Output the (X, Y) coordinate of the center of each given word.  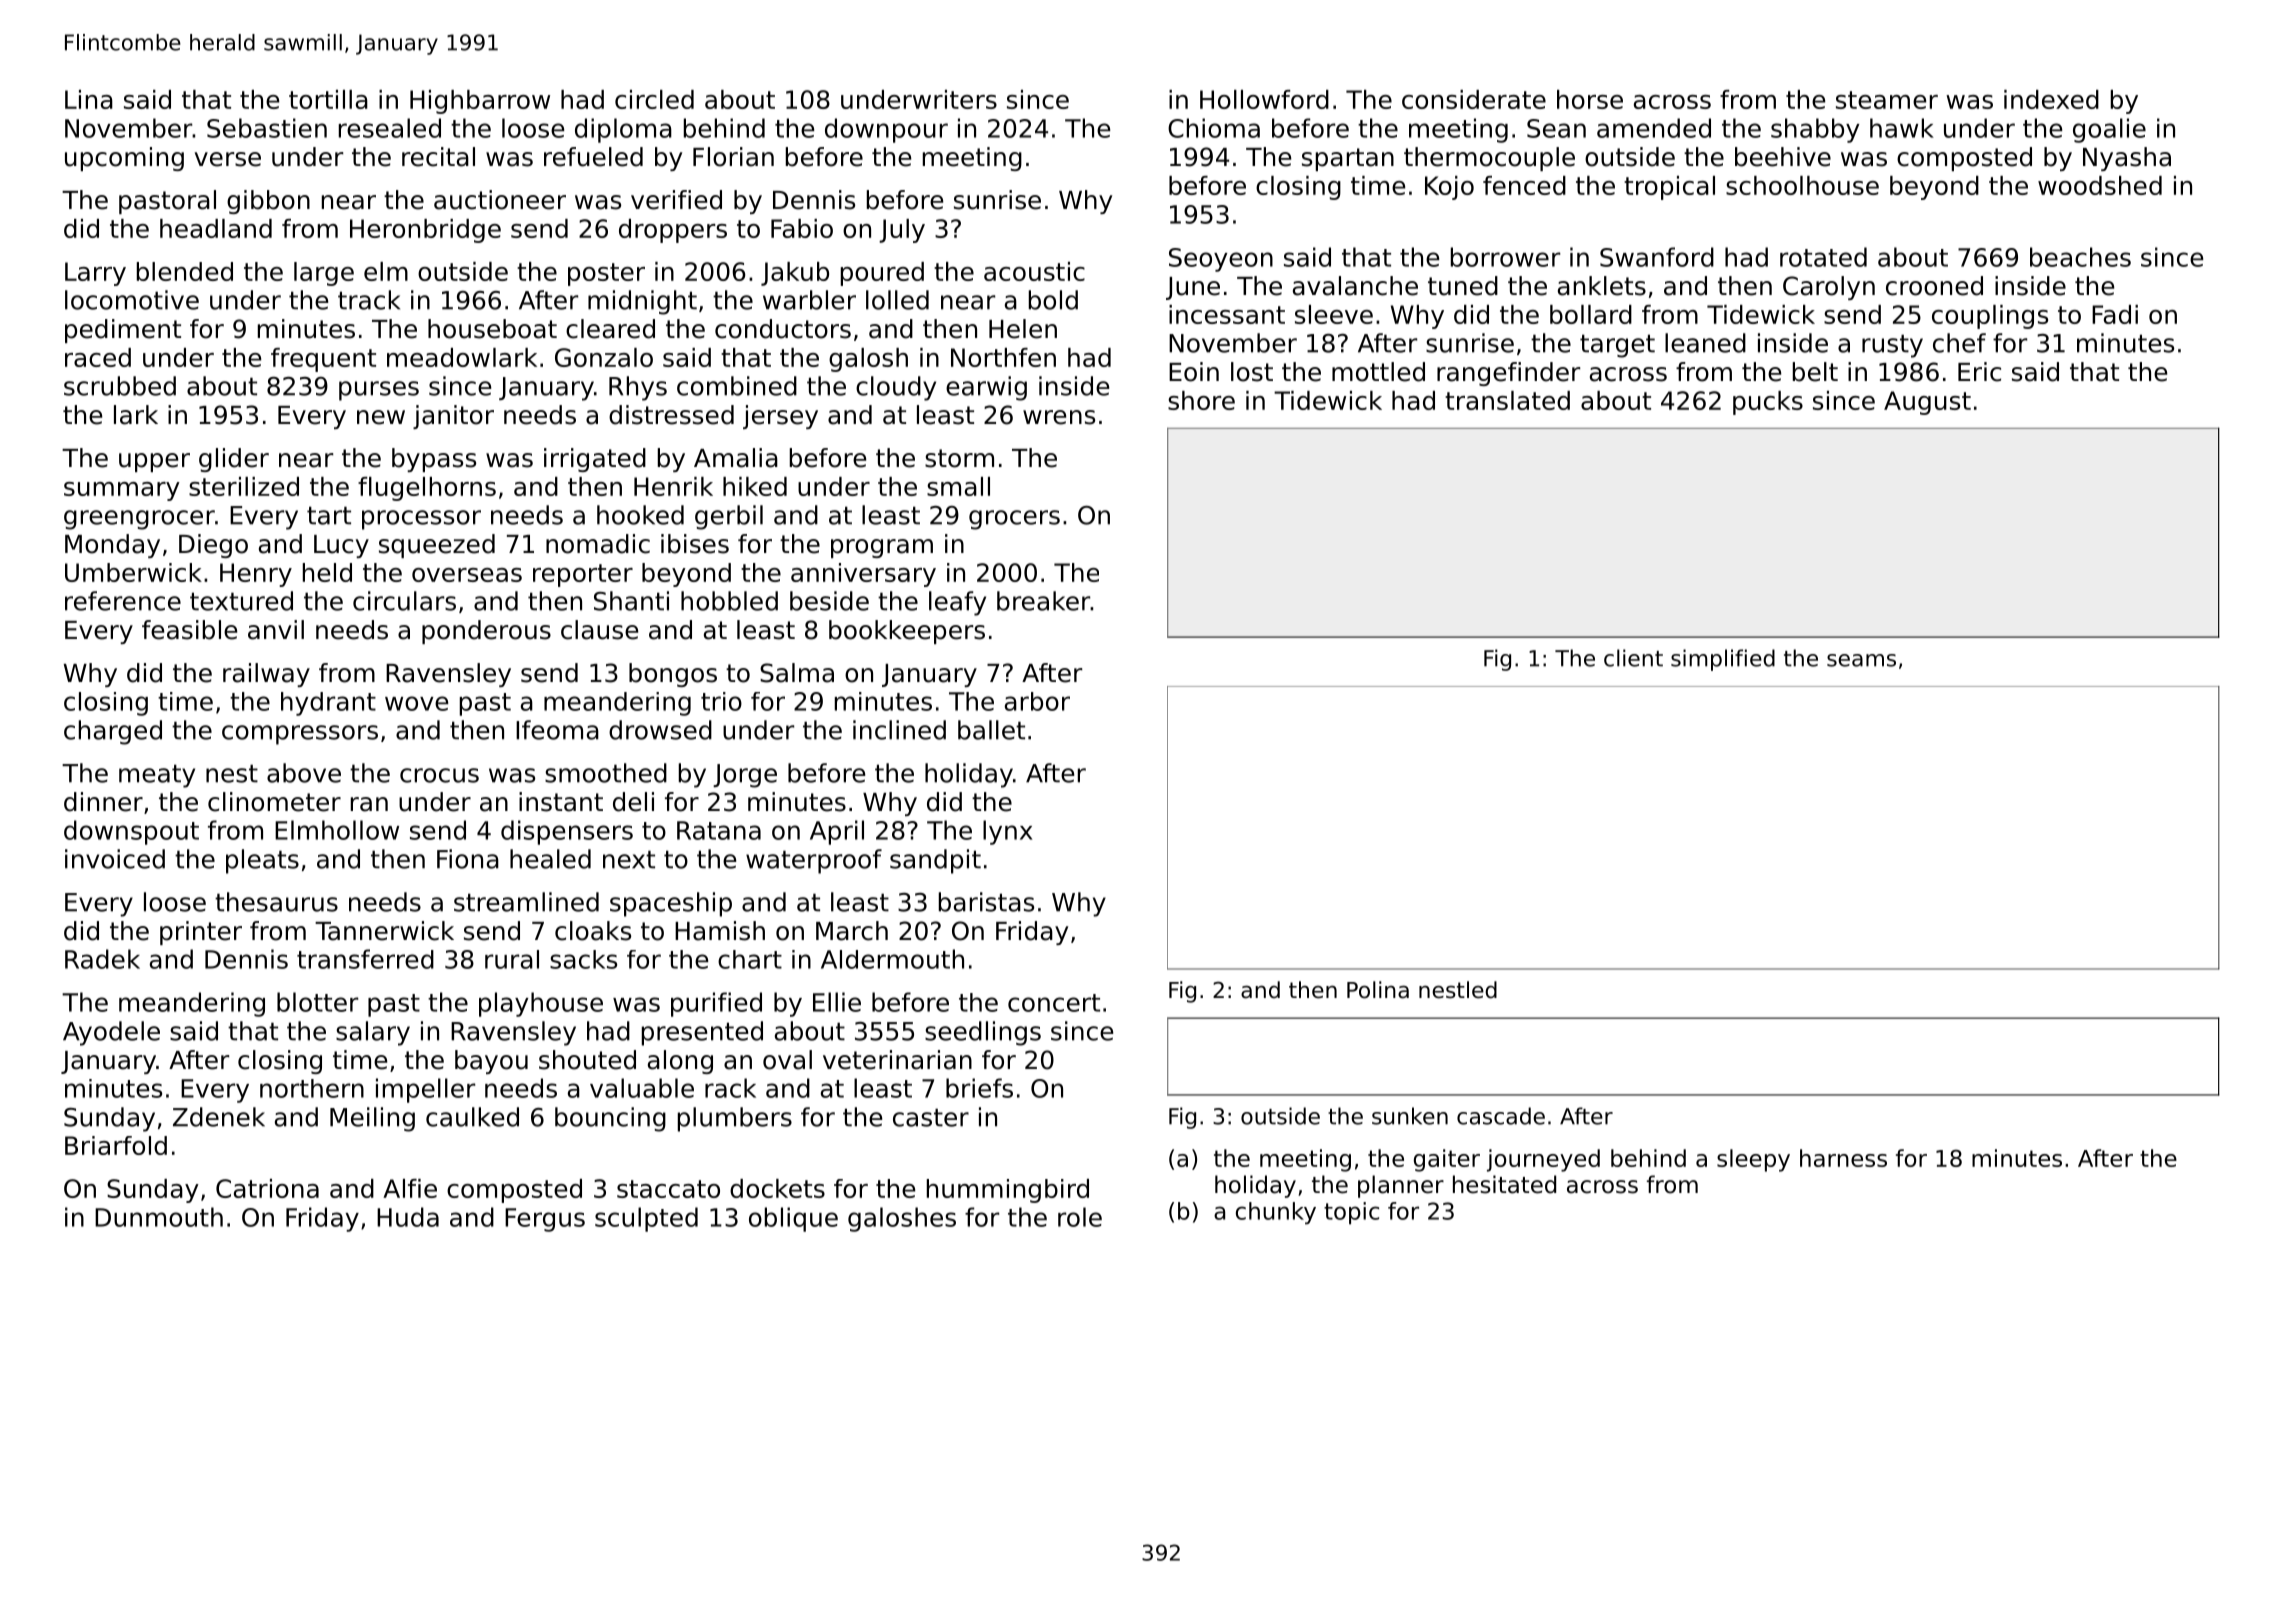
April (837, 832)
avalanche (1355, 286)
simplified (1723, 660)
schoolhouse (1802, 185)
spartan (1348, 159)
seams (1861, 660)
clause (599, 630)
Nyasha (2127, 159)
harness (1843, 1158)
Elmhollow (337, 830)
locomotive (132, 300)
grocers (1014, 520)
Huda (408, 1217)
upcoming (124, 159)
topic (1351, 1213)
